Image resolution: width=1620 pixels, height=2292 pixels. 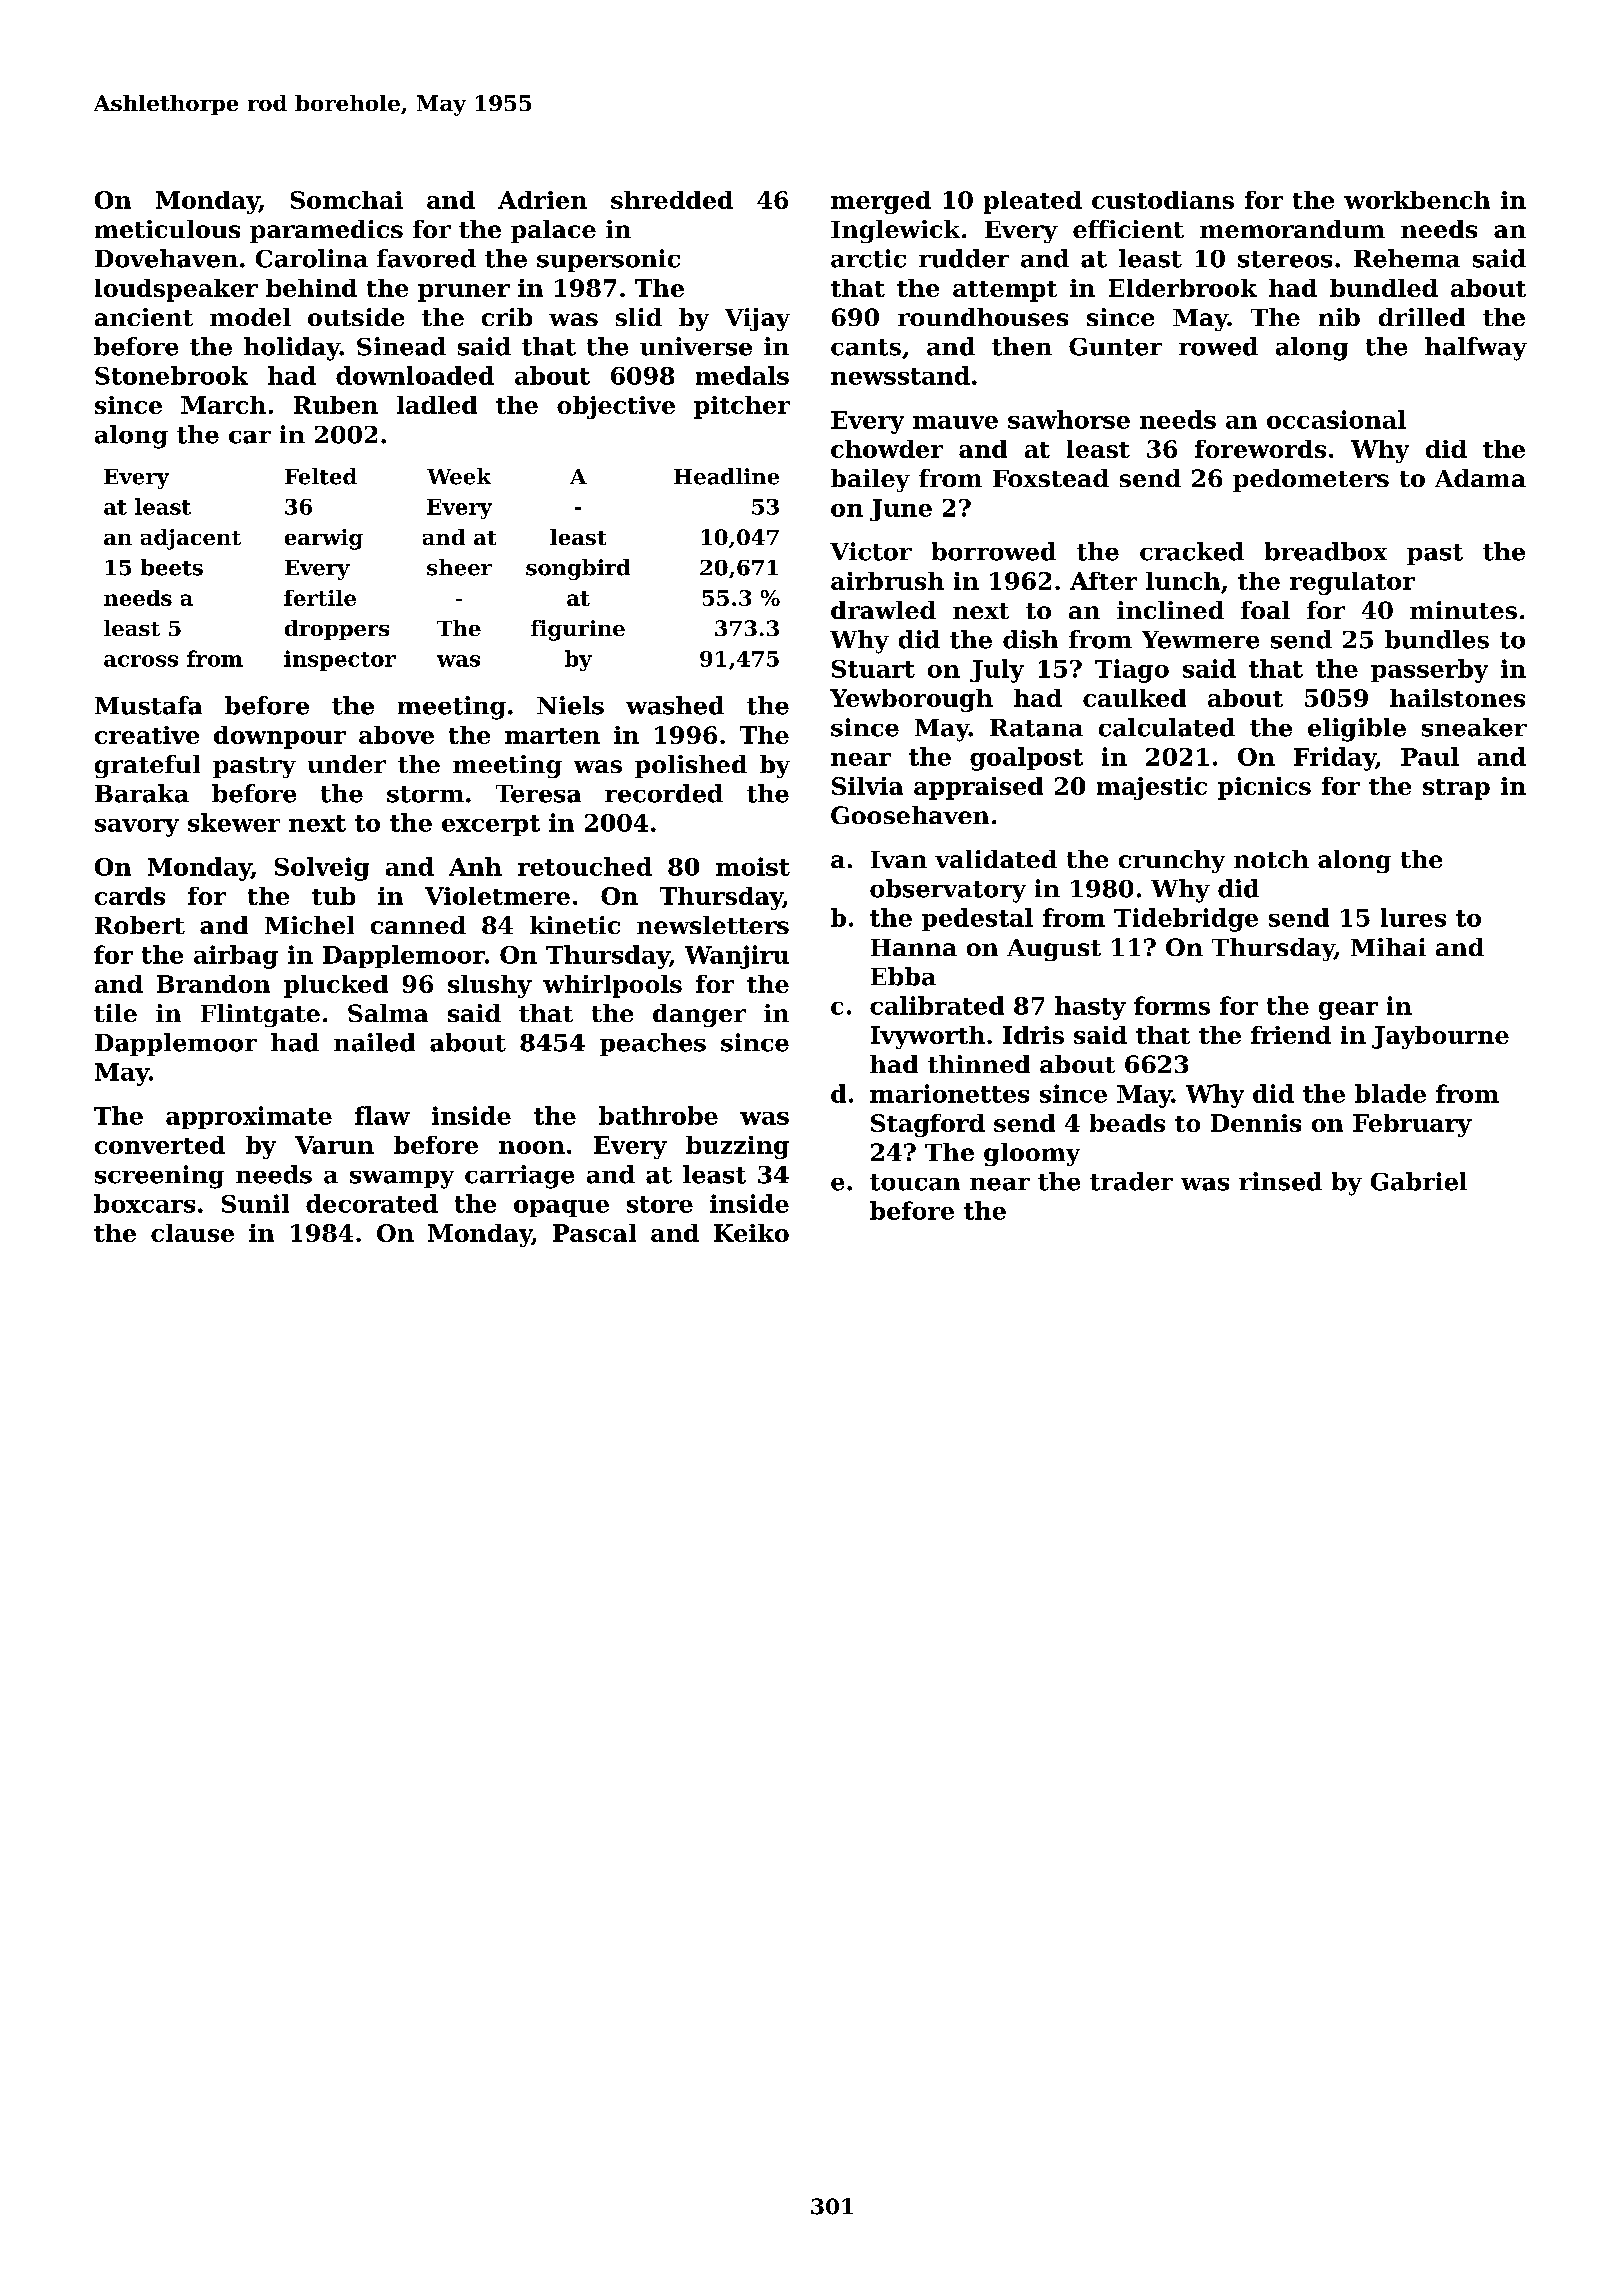 What do you see at coordinates (491, 825) in the page?
I see `excerpt` at bounding box center [491, 825].
